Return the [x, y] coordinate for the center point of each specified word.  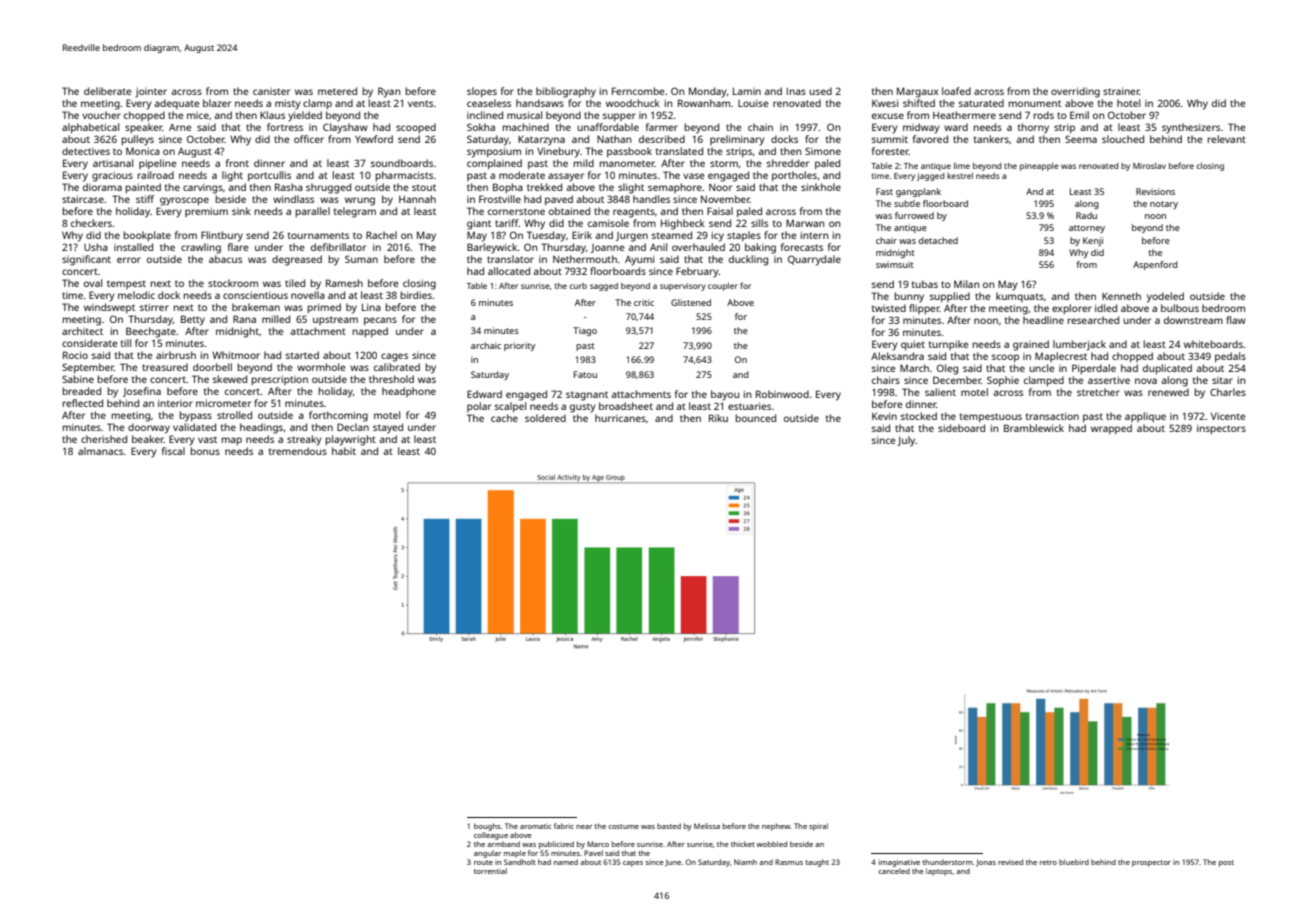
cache [504, 418]
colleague [491, 836]
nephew [776, 827]
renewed [1168, 392]
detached [938, 240]
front [237, 163]
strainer [1121, 91]
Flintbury [222, 236]
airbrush [176, 355]
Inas [796, 91]
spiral [818, 827]
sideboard [961, 428]
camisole [608, 223]
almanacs [100, 451]
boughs [487, 827]
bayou [725, 395]
